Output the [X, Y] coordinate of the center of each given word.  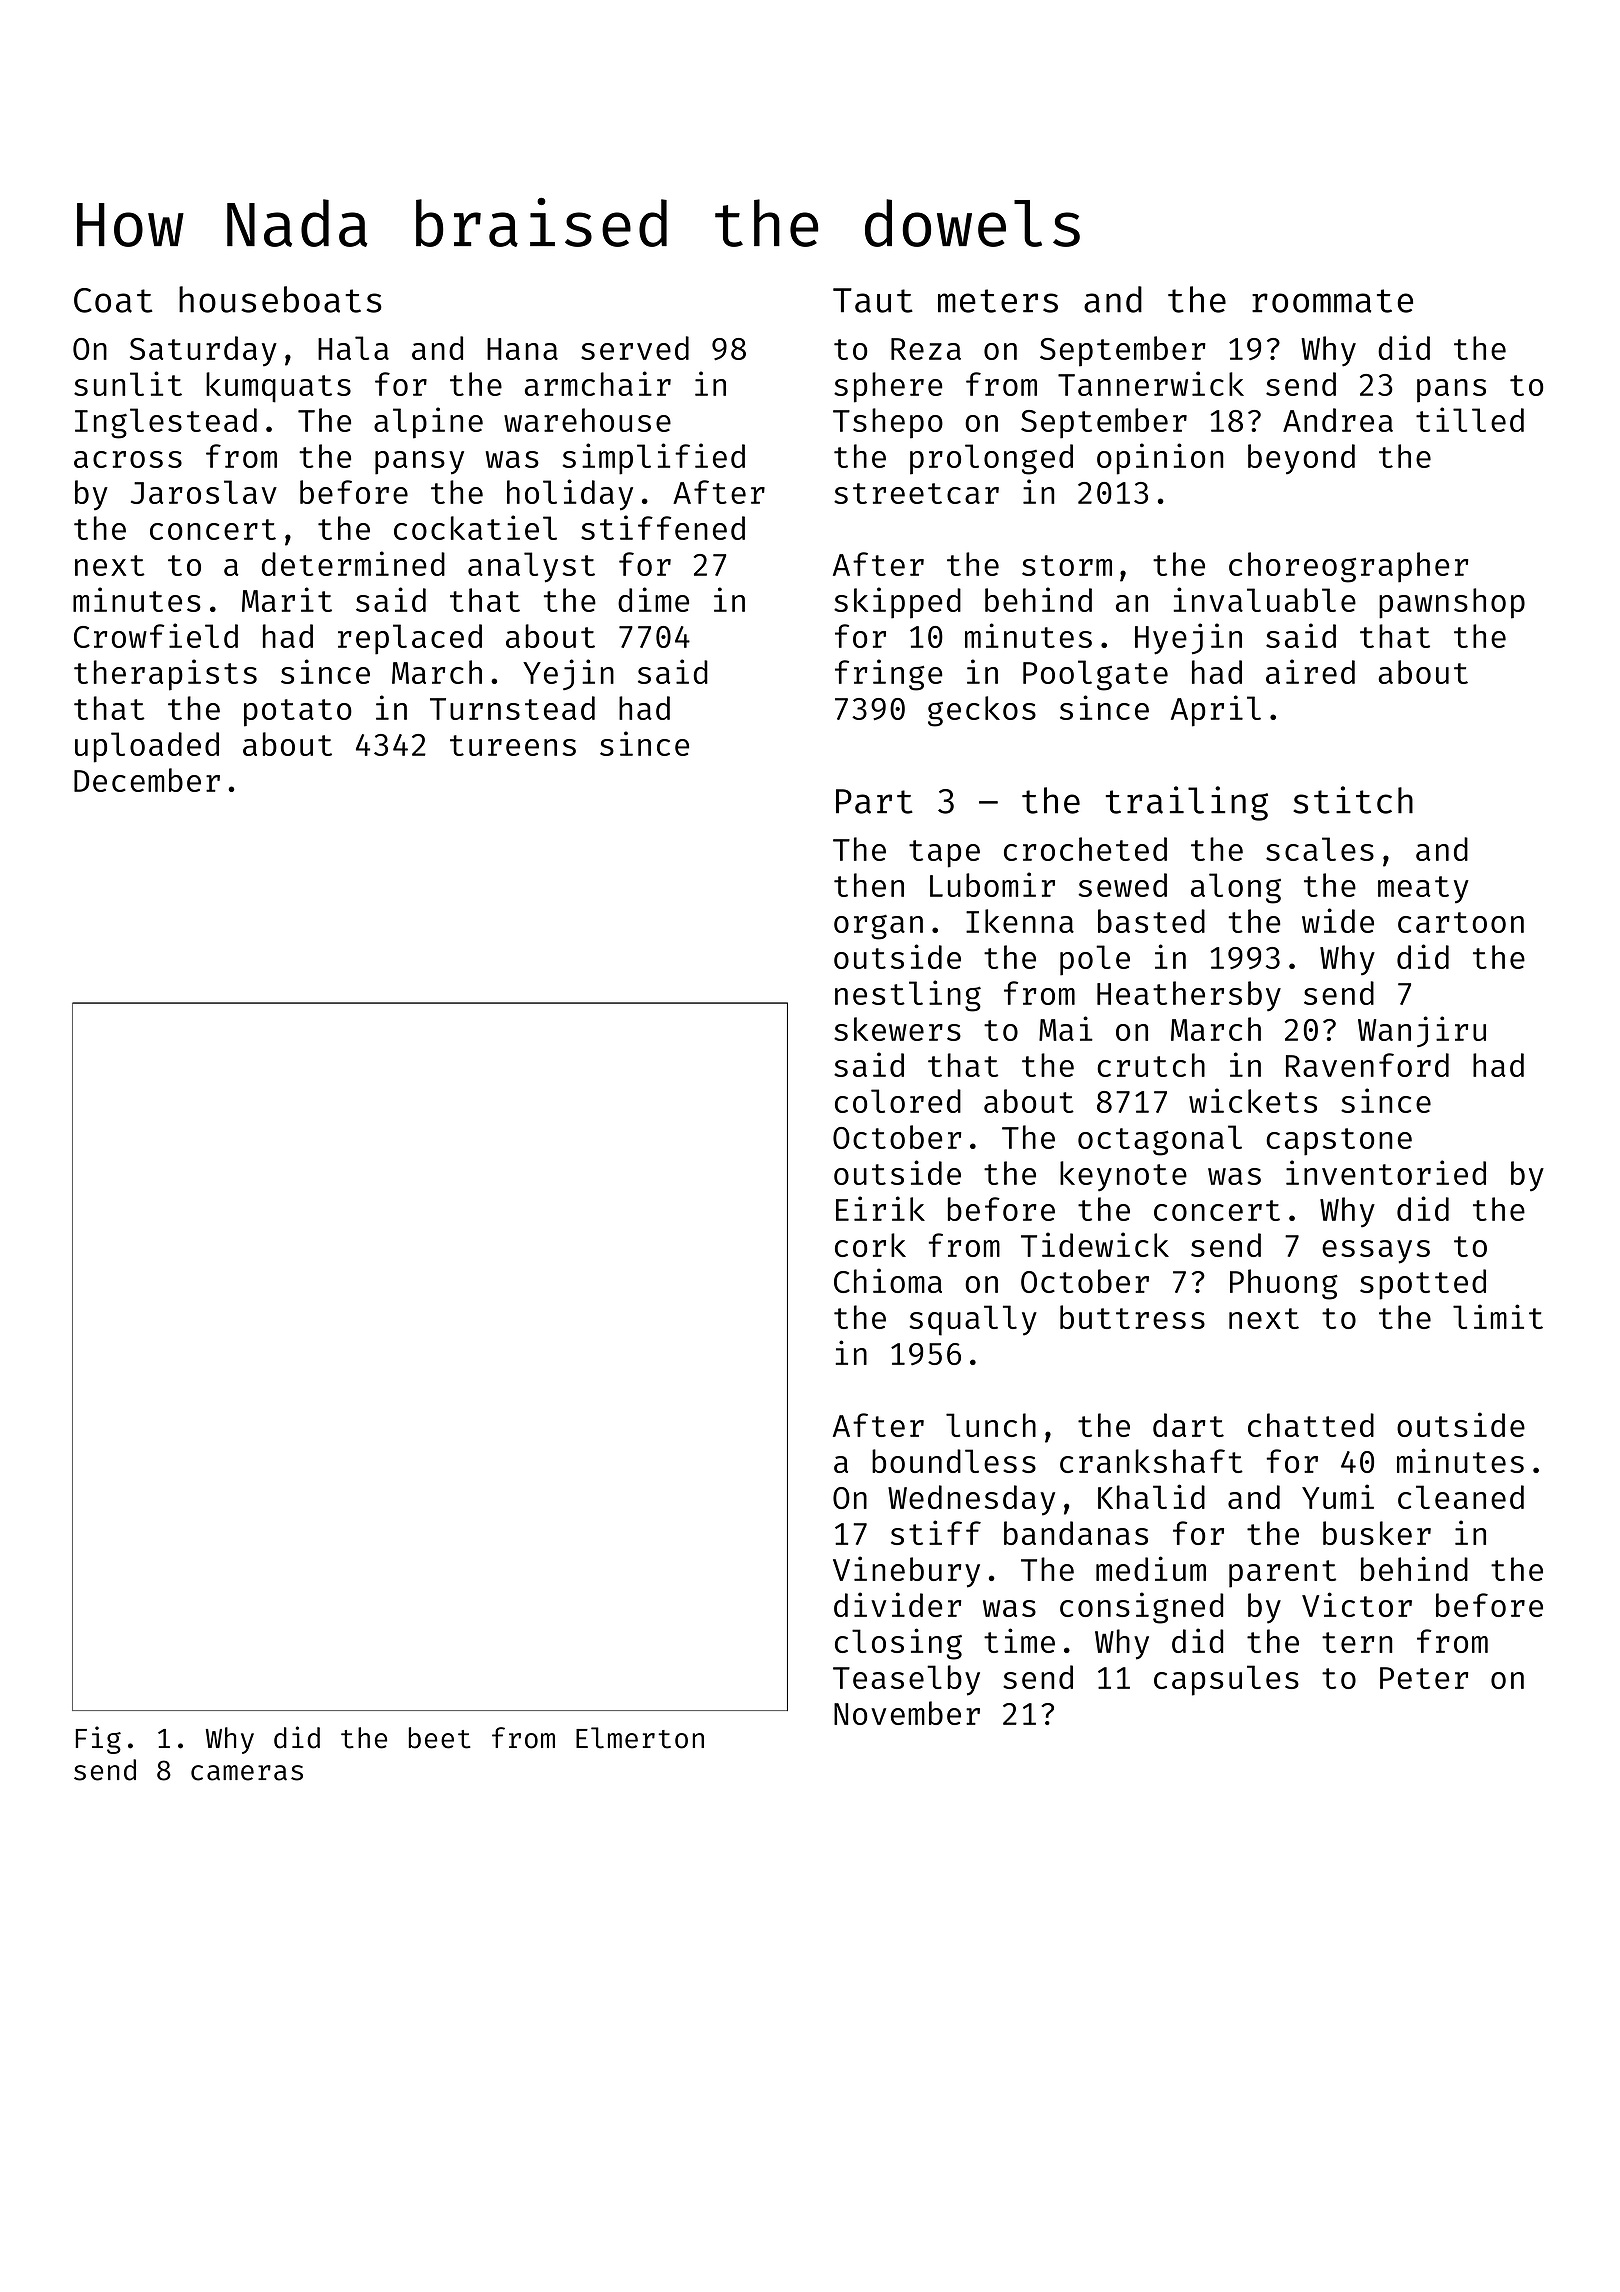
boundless [954, 1461]
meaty [1423, 889]
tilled [1470, 419]
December [147, 780]
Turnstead [512, 708]
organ [878, 927]
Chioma [888, 1280]
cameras [247, 1773]
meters [998, 301]
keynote [1123, 1176]
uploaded [147, 747]
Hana [522, 349]
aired [1310, 671]
